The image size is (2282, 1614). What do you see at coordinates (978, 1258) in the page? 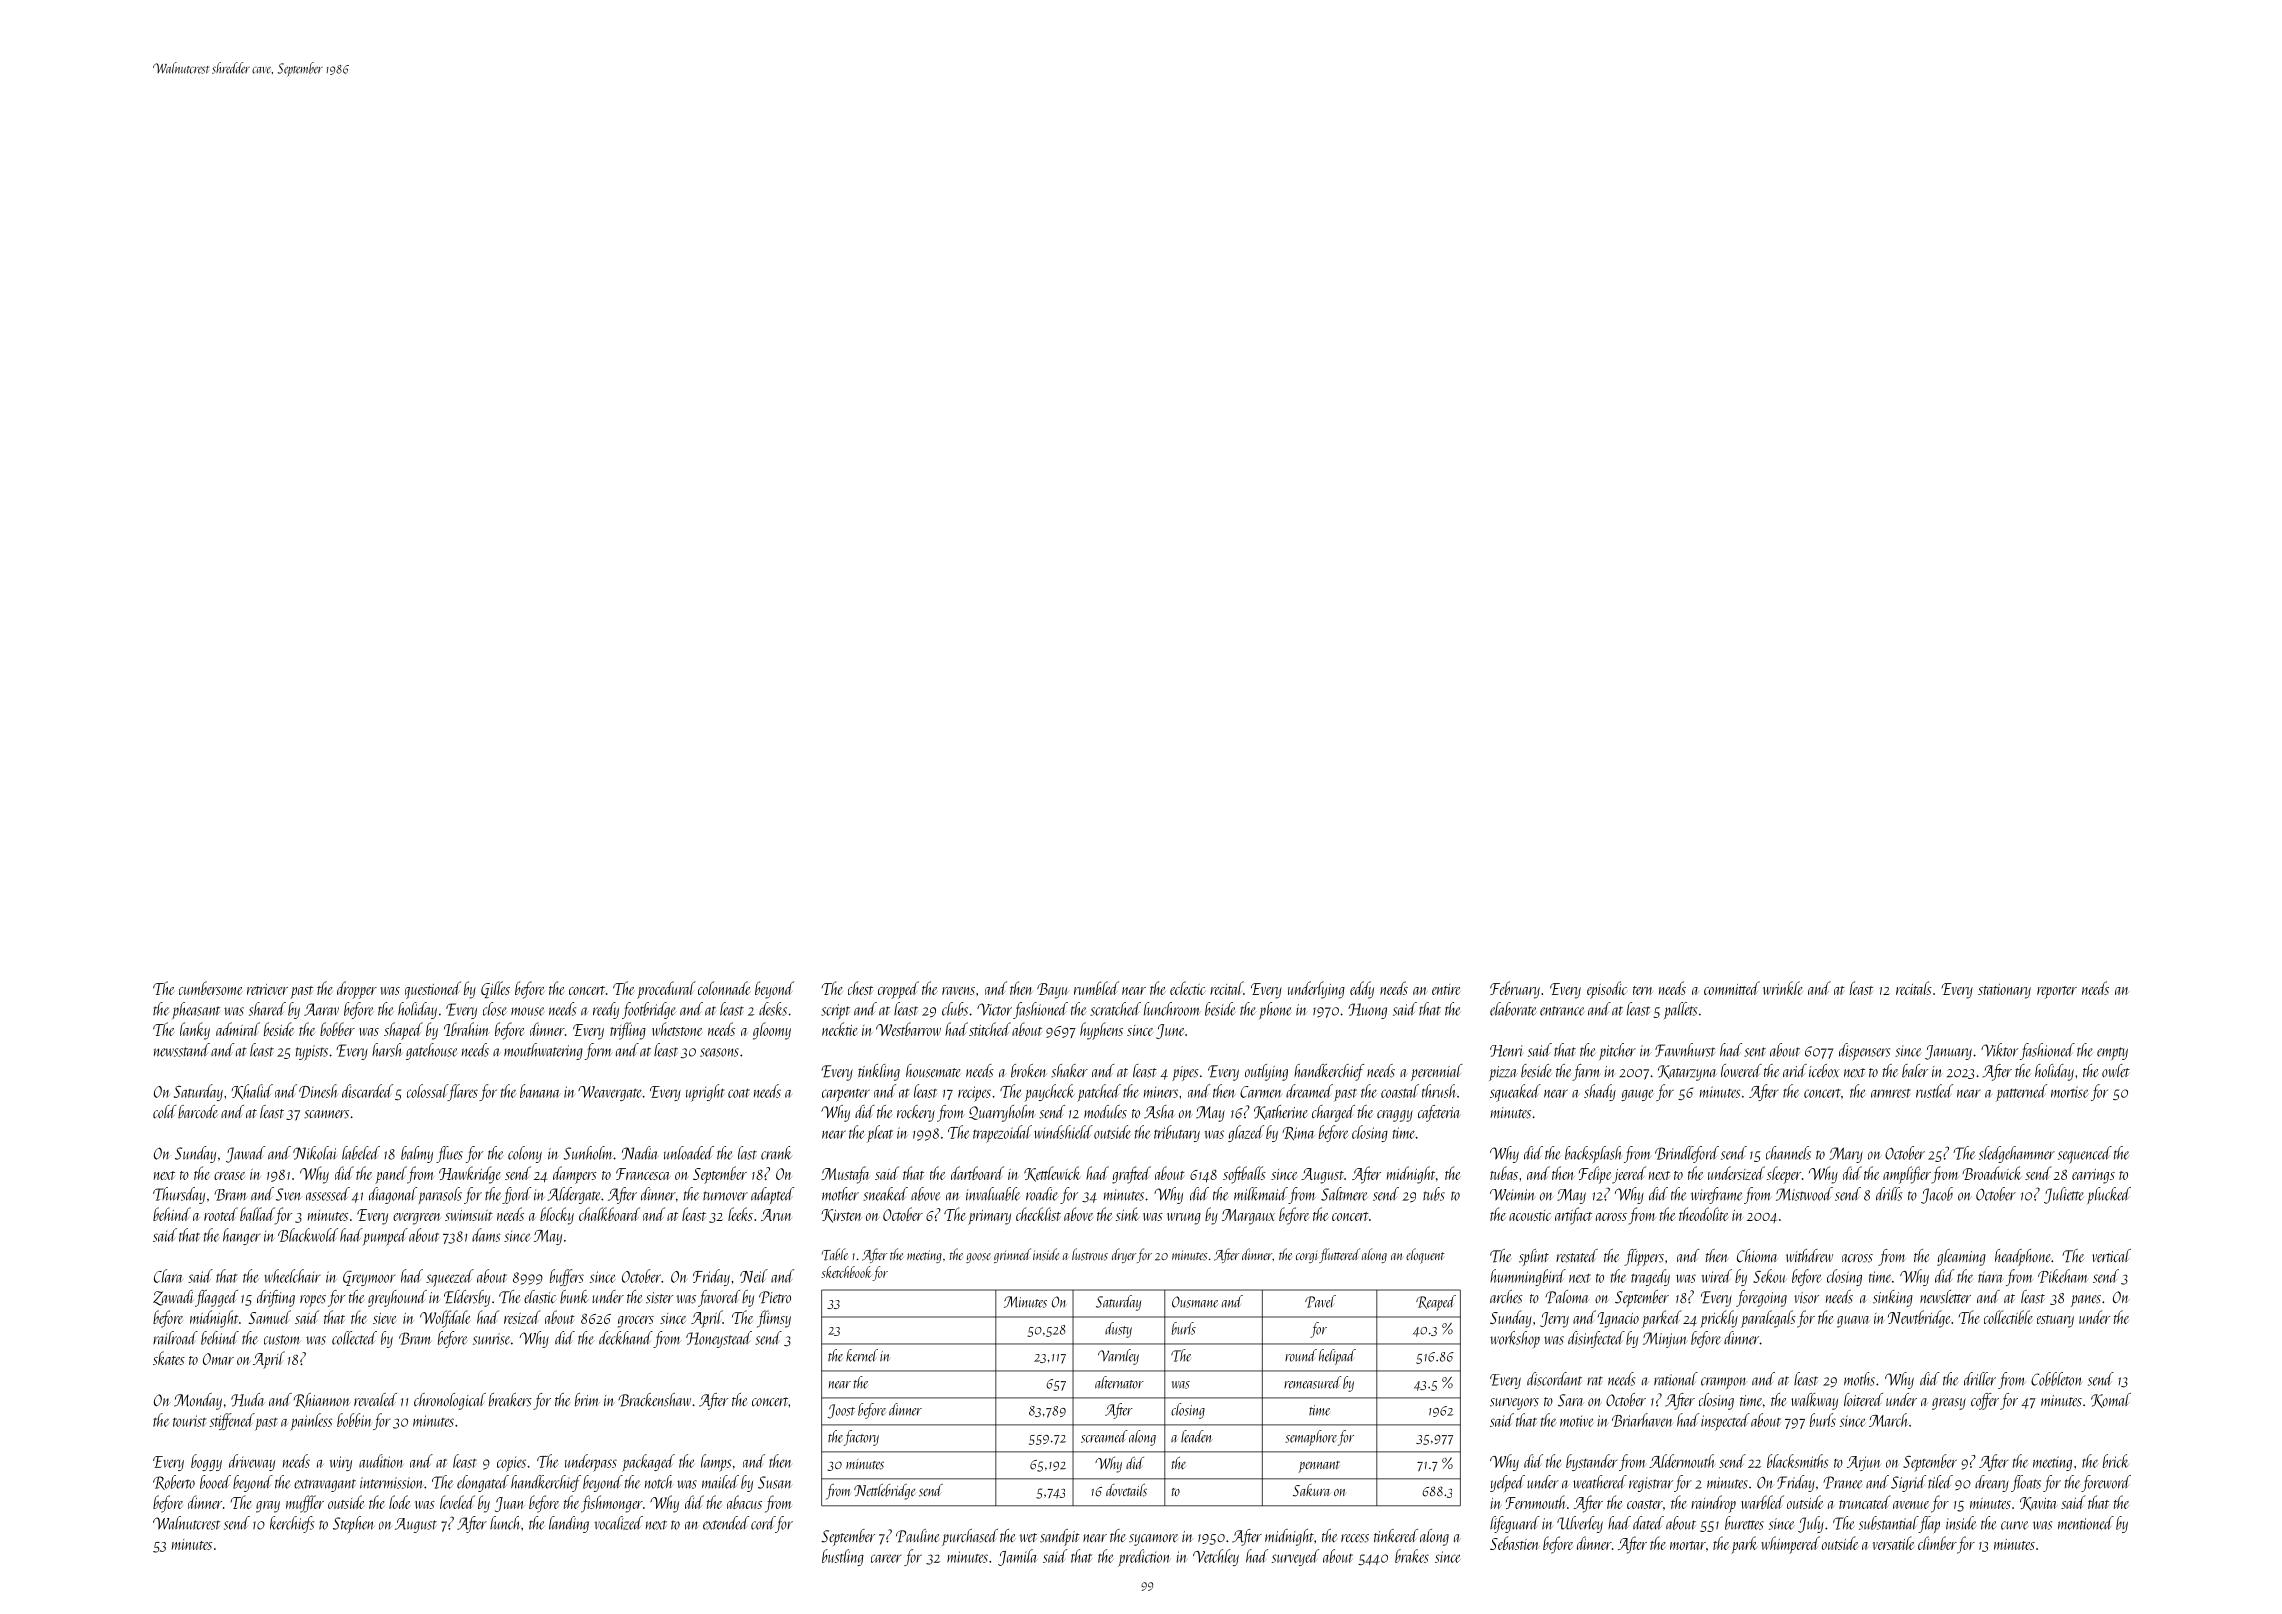
I see `goose` at bounding box center [978, 1258].
